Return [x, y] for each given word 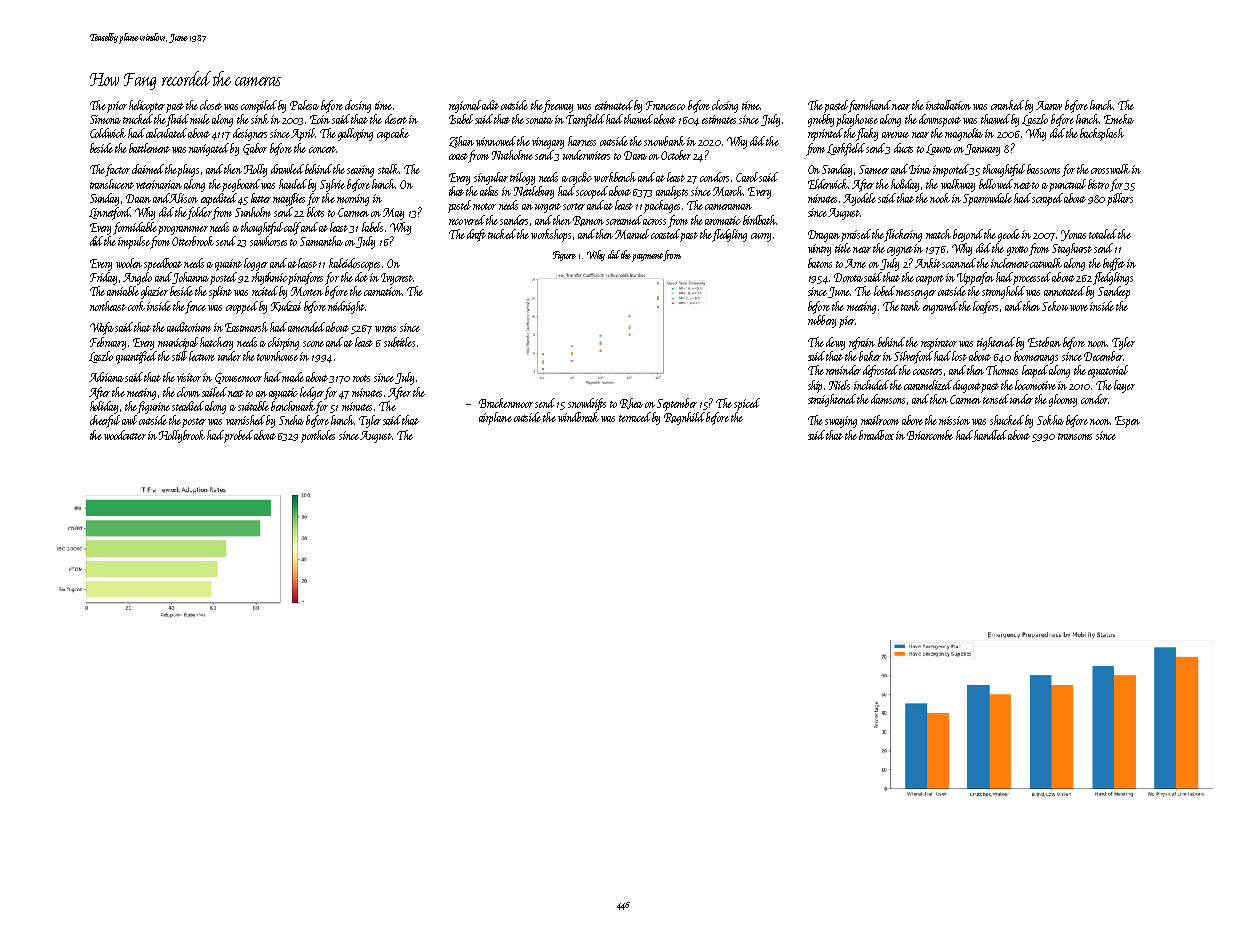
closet [211, 105]
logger [256, 264]
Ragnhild [684, 418]
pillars [1120, 199]
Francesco [665, 105]
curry [761, 237]
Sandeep [1114, 292]
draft [476, 235]
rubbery [822, 321]
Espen [1127, 422]
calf [293, 228]
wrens [385, 329]
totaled [1103, 234]
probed [238, 436]
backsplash [1102, 134]
